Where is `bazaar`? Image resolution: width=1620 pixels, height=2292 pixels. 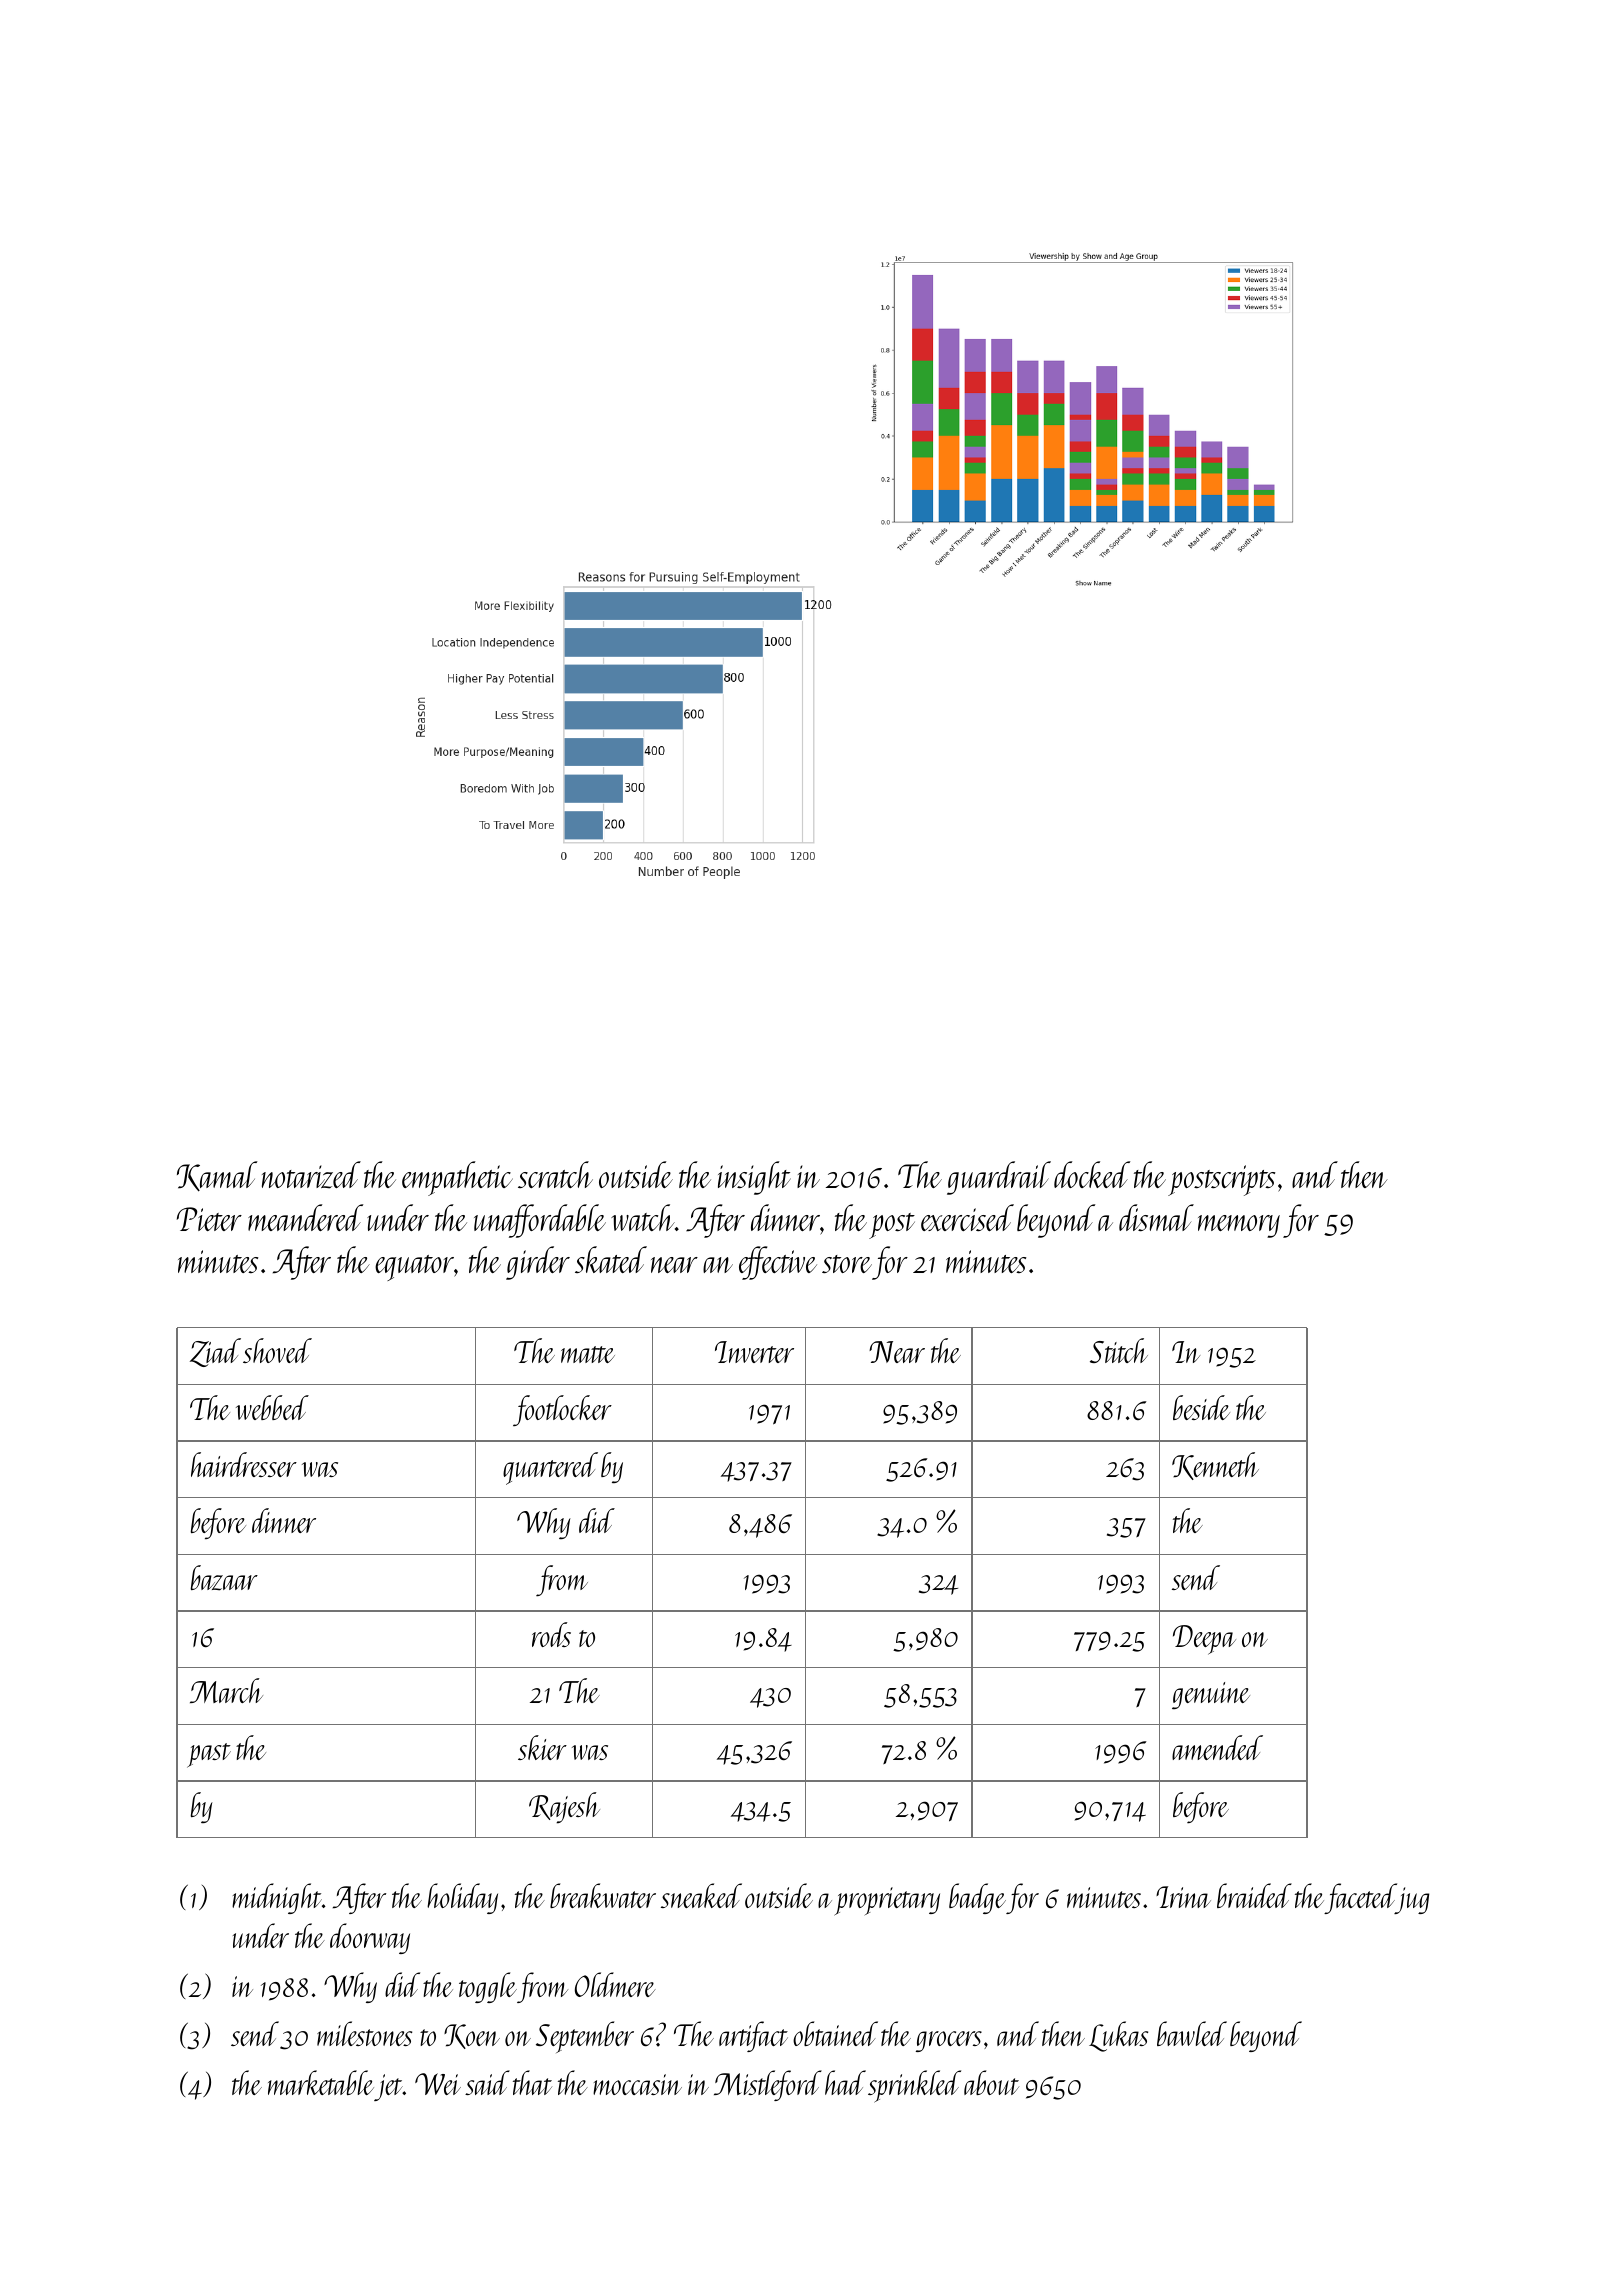 bazaar is located at coordinates (224, 1578).
